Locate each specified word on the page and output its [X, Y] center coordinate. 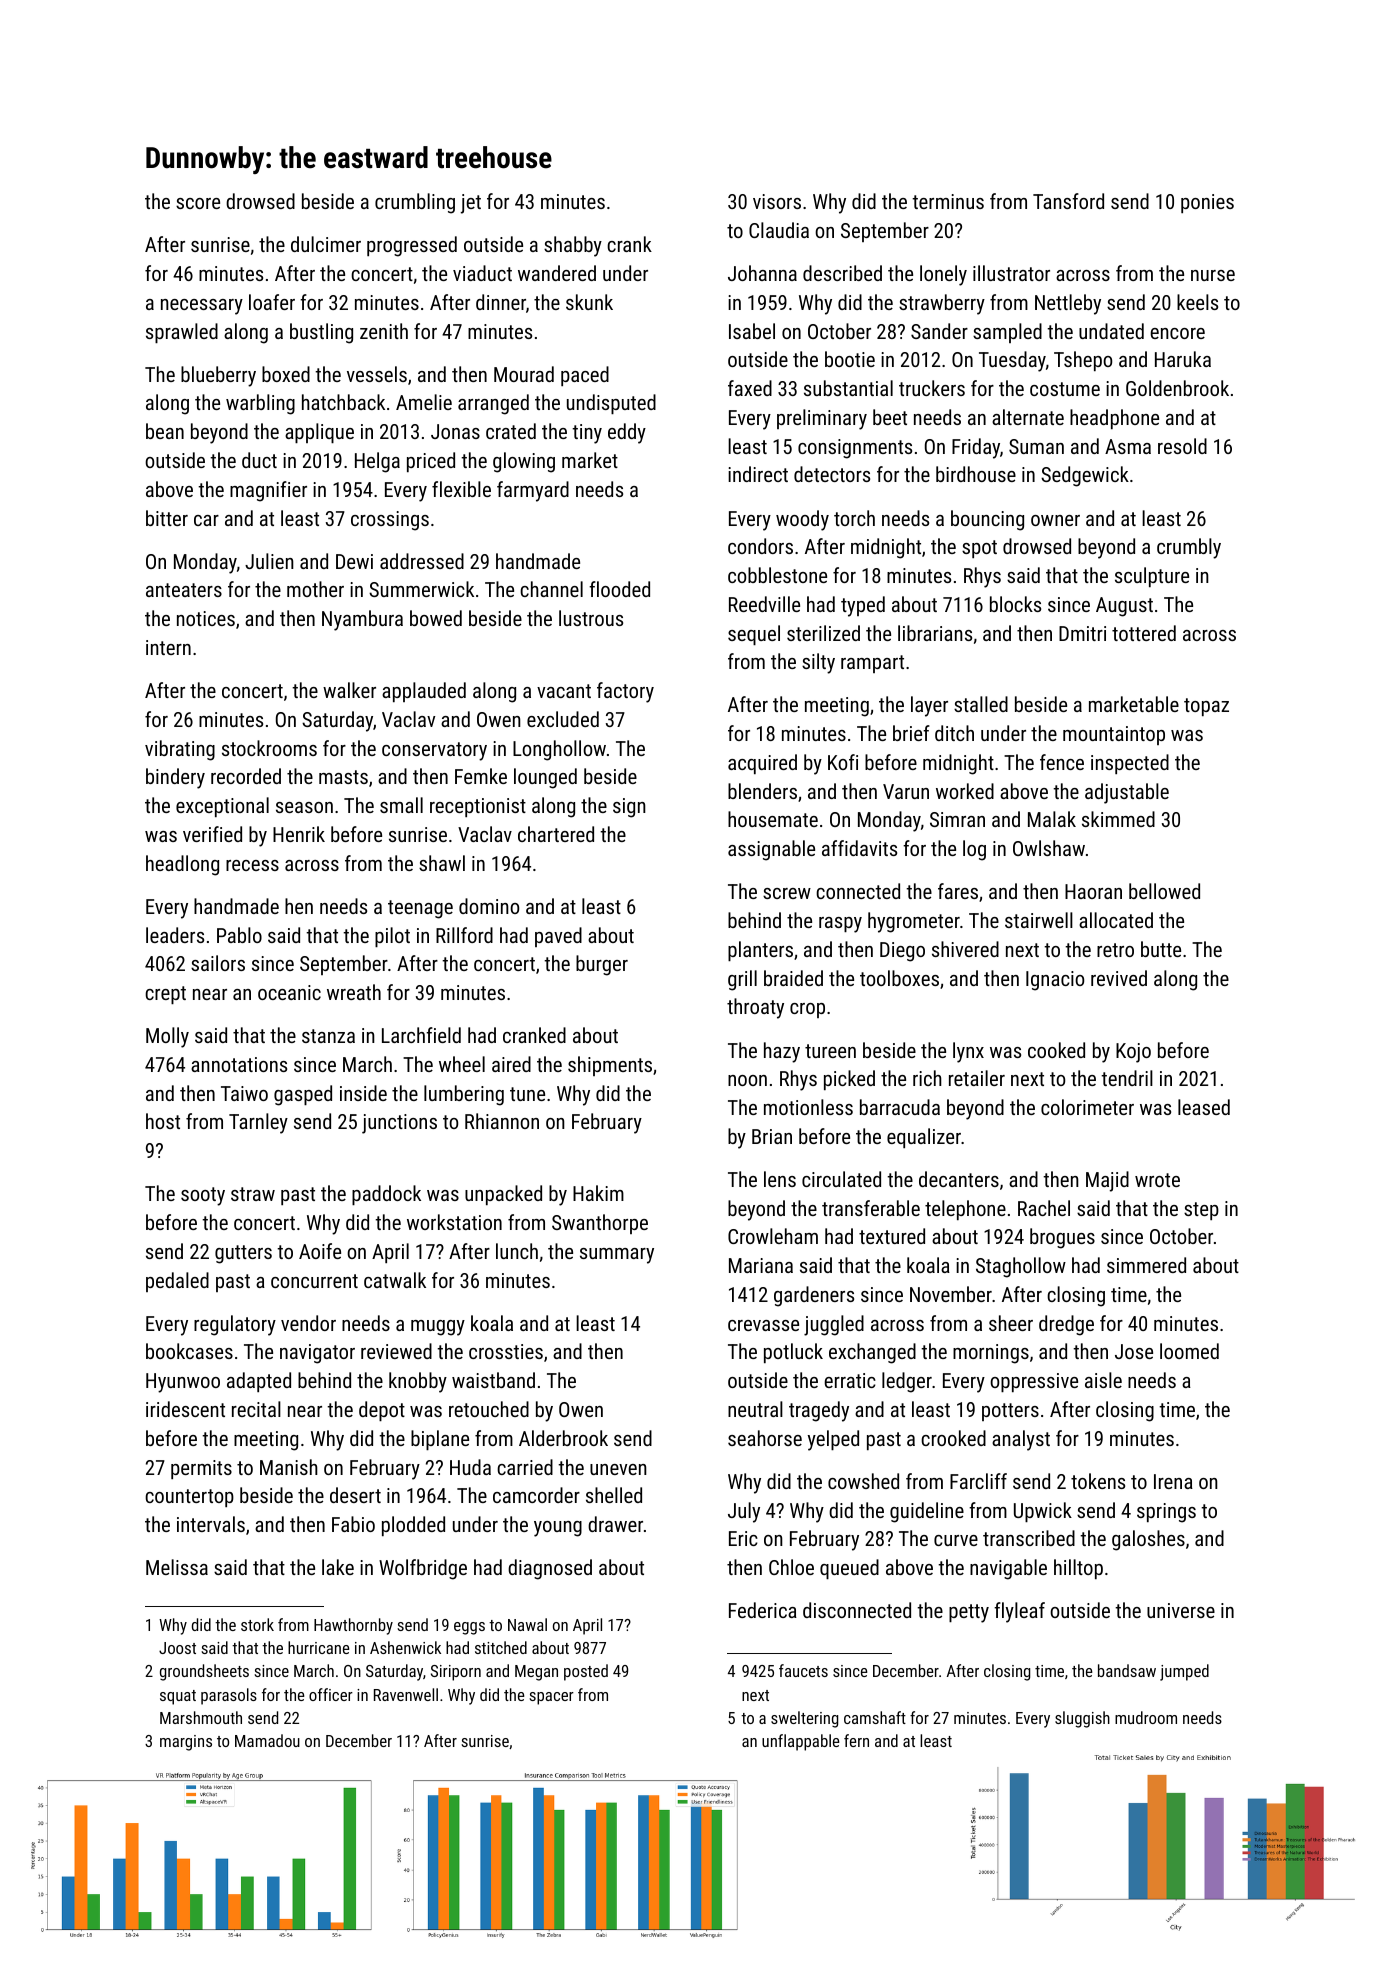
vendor [308, 1323]
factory [625, 692]
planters [760, 951]
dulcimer [326, 244]
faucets [803, 1670]
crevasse [763, 1325]
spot [979, 549]
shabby [573, 246]
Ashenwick [405, 1647]
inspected [1130, 764]
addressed [422, 561]
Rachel [1044, 1208]
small [401, 805]
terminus [948, 201]
